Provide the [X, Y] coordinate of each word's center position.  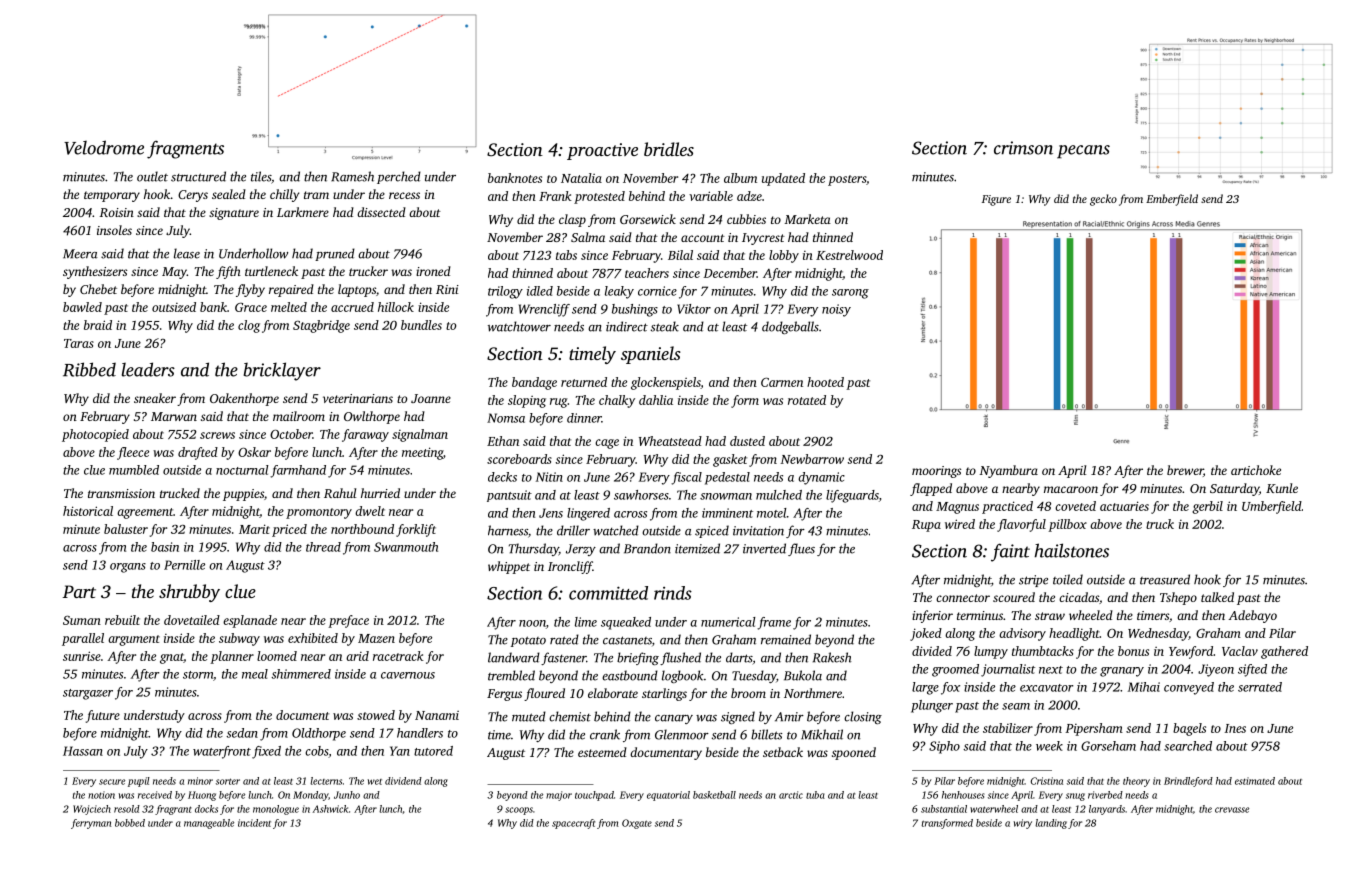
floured [544, 694]
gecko [1103, 200]
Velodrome [104, 147]
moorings [936, 472]
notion [101, 795]
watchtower [519, 326]
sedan [242, 733]
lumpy [991, 652]
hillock [396, 307]
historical [88, 511]
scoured [1014, 597]
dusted [747, 441]
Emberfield [1172, 200]
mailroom [299, 416]
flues [801, 549]
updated [783, 179]
